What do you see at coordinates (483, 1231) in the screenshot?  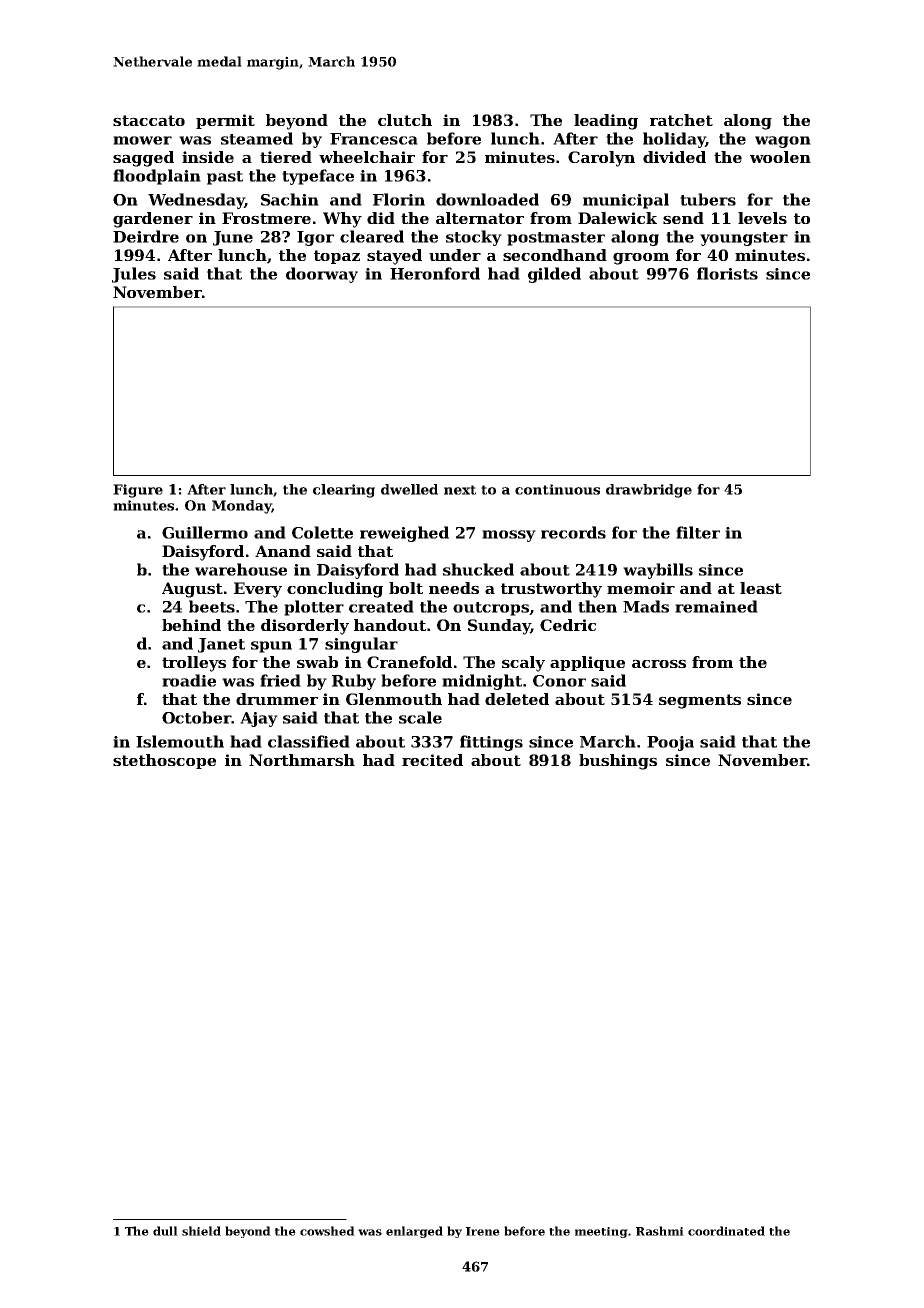 I see `Irene` at bounding box center [483, 1231].
